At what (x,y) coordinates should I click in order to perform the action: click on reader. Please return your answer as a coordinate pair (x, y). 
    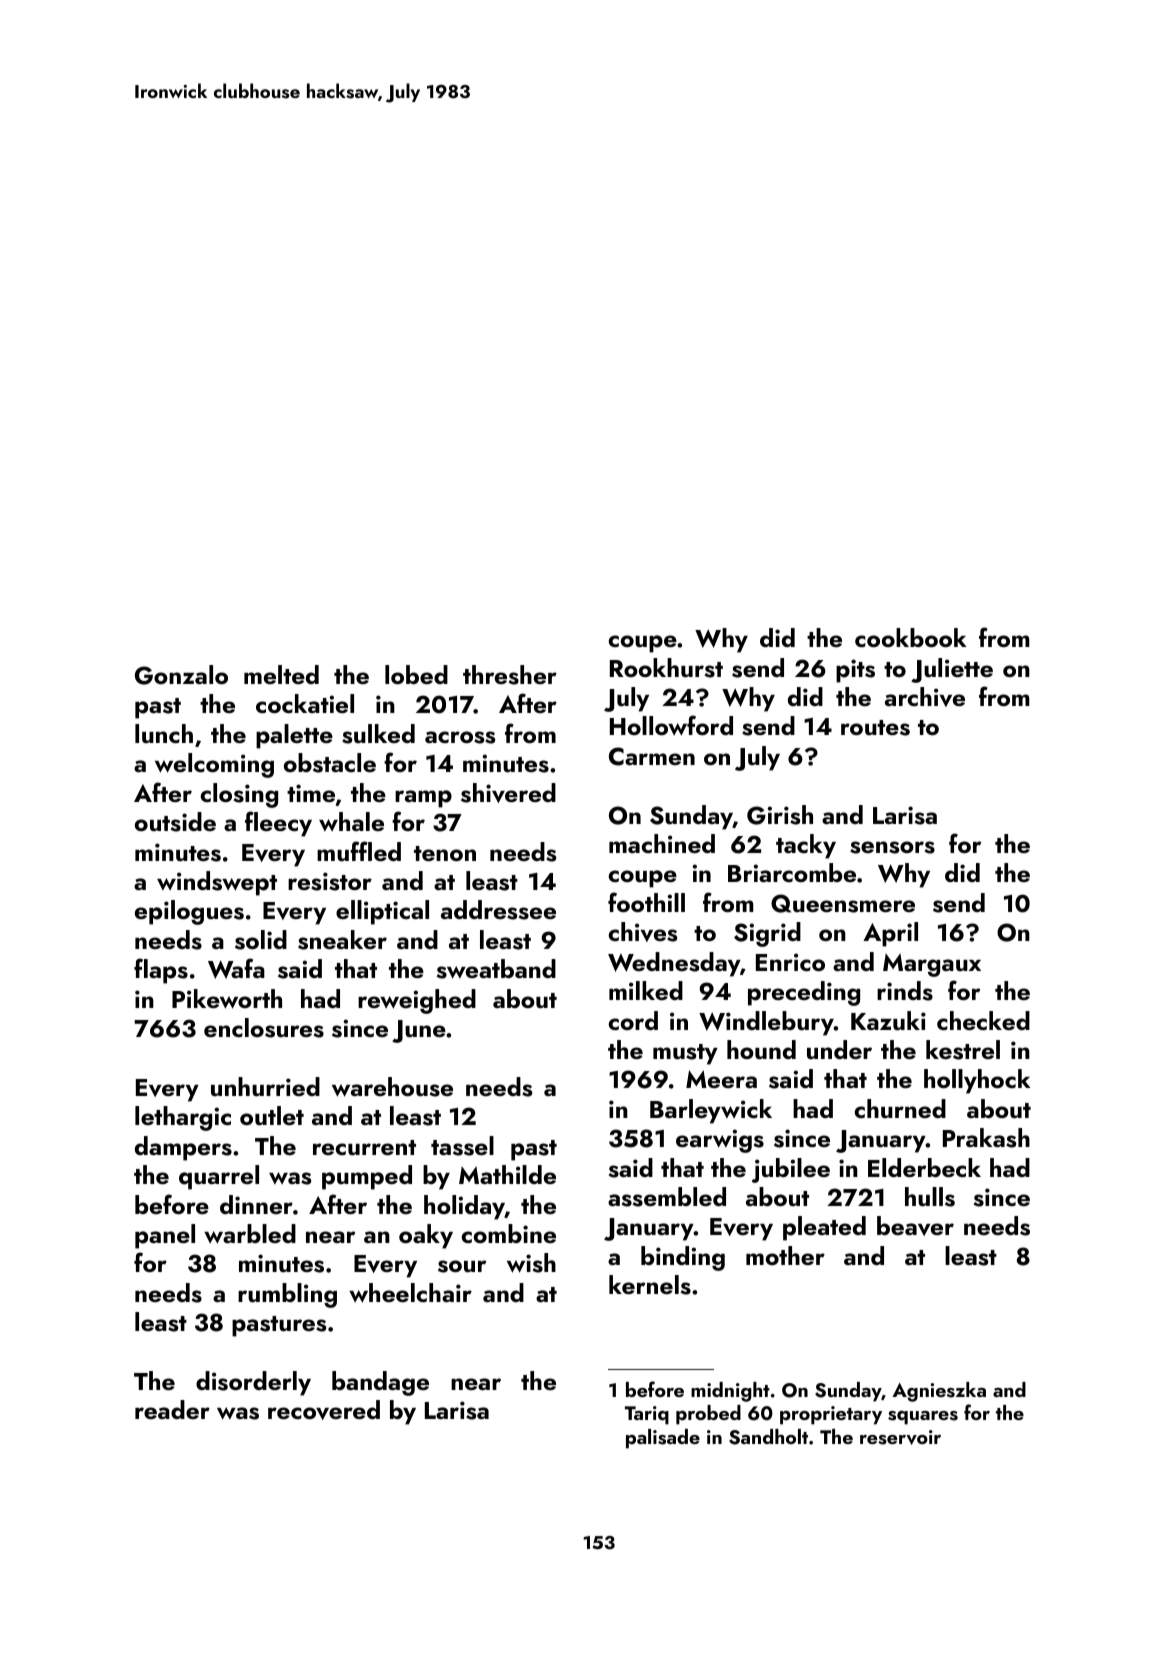
    Looking at the image, I should click on (172, 1409).
